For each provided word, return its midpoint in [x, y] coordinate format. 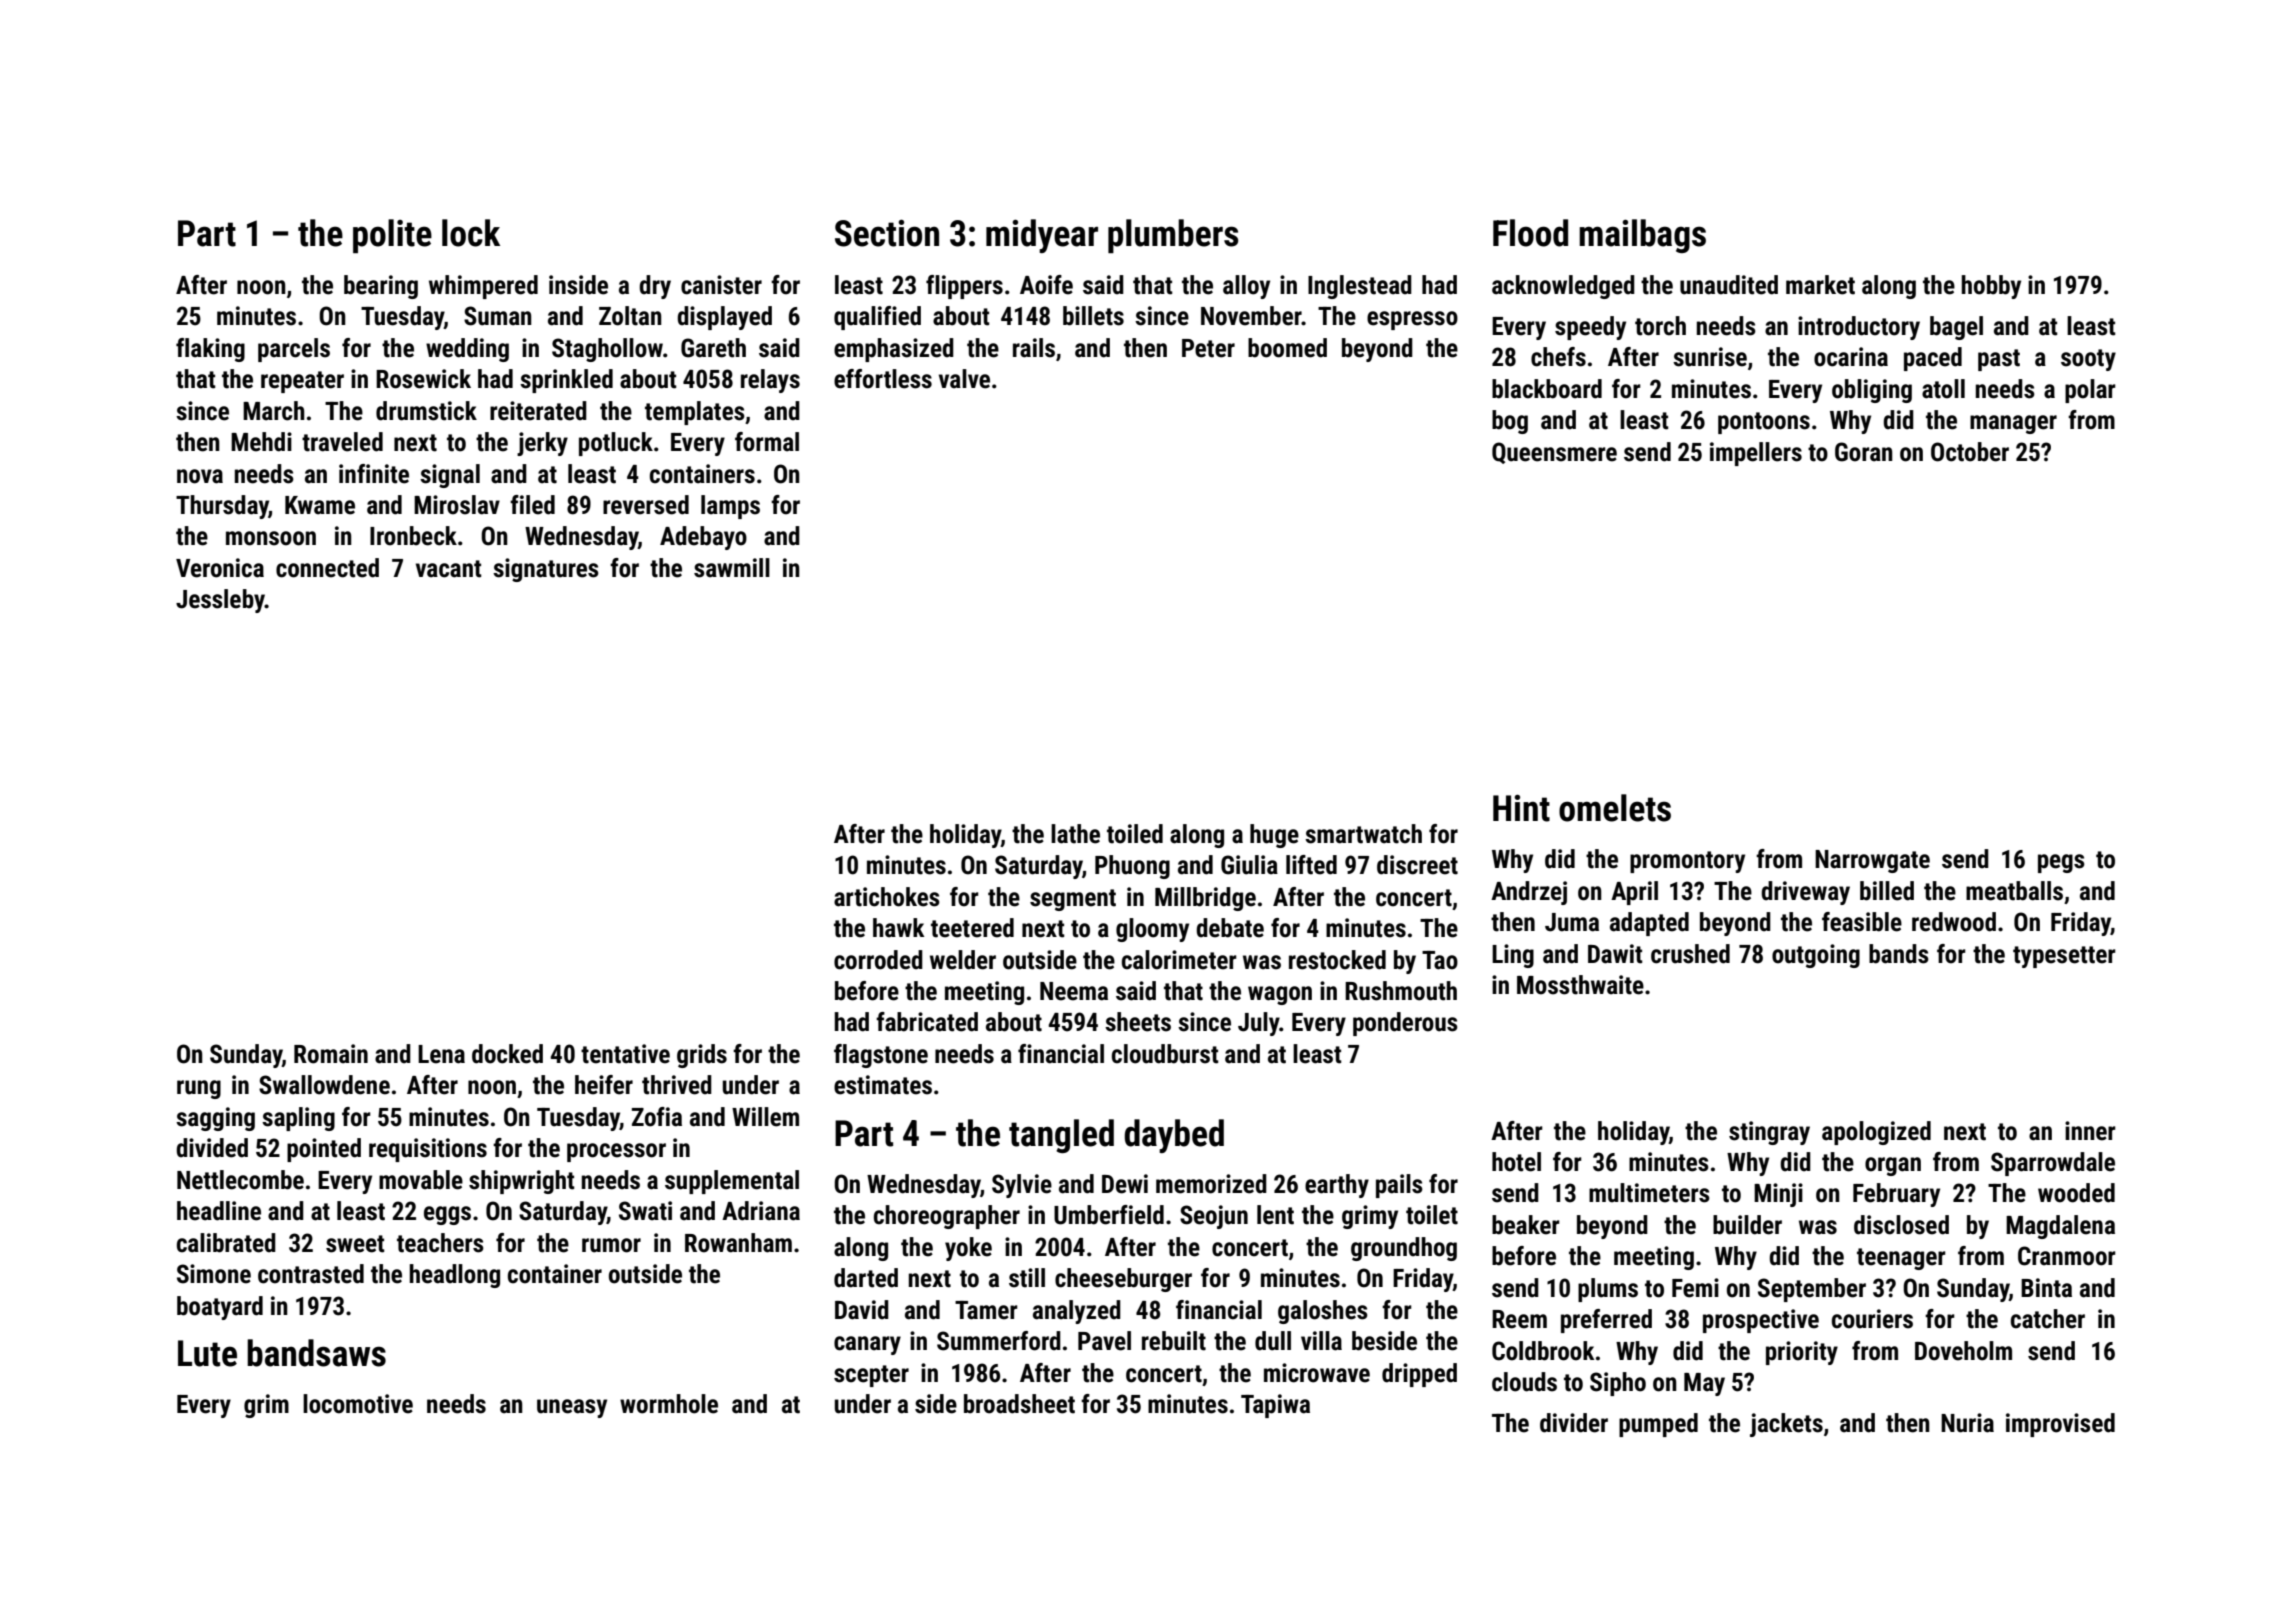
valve [964, 379]
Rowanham [738, 1243]
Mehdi [261, 442]
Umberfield [1109, 1215]
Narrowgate [1872, 861]
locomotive [358, 1404]
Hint [1521, 808]
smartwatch [1363, 834]
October [1970, 452]
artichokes [887, 897]
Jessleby [220, 601]
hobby [1991, 287]
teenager [1901, 1259]
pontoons [1764, 423]
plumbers [1173, 236]
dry [655, 287]
